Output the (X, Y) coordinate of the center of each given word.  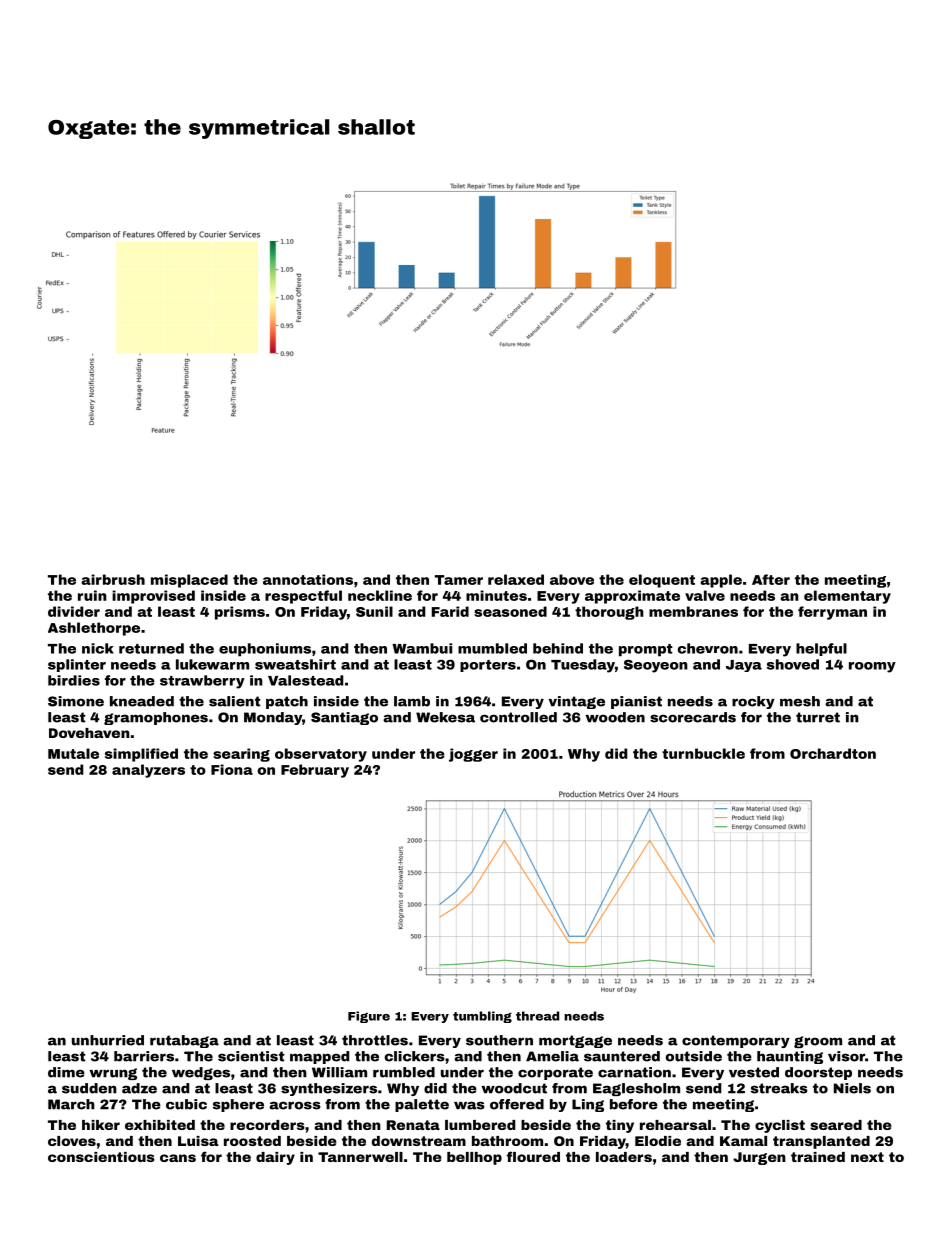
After (771, 579)
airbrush (113, 579)
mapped (319, 1057)
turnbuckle (703, 753)
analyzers (148, 771)
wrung (113, 1074)
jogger (473, 755)
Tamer (459, 580)
